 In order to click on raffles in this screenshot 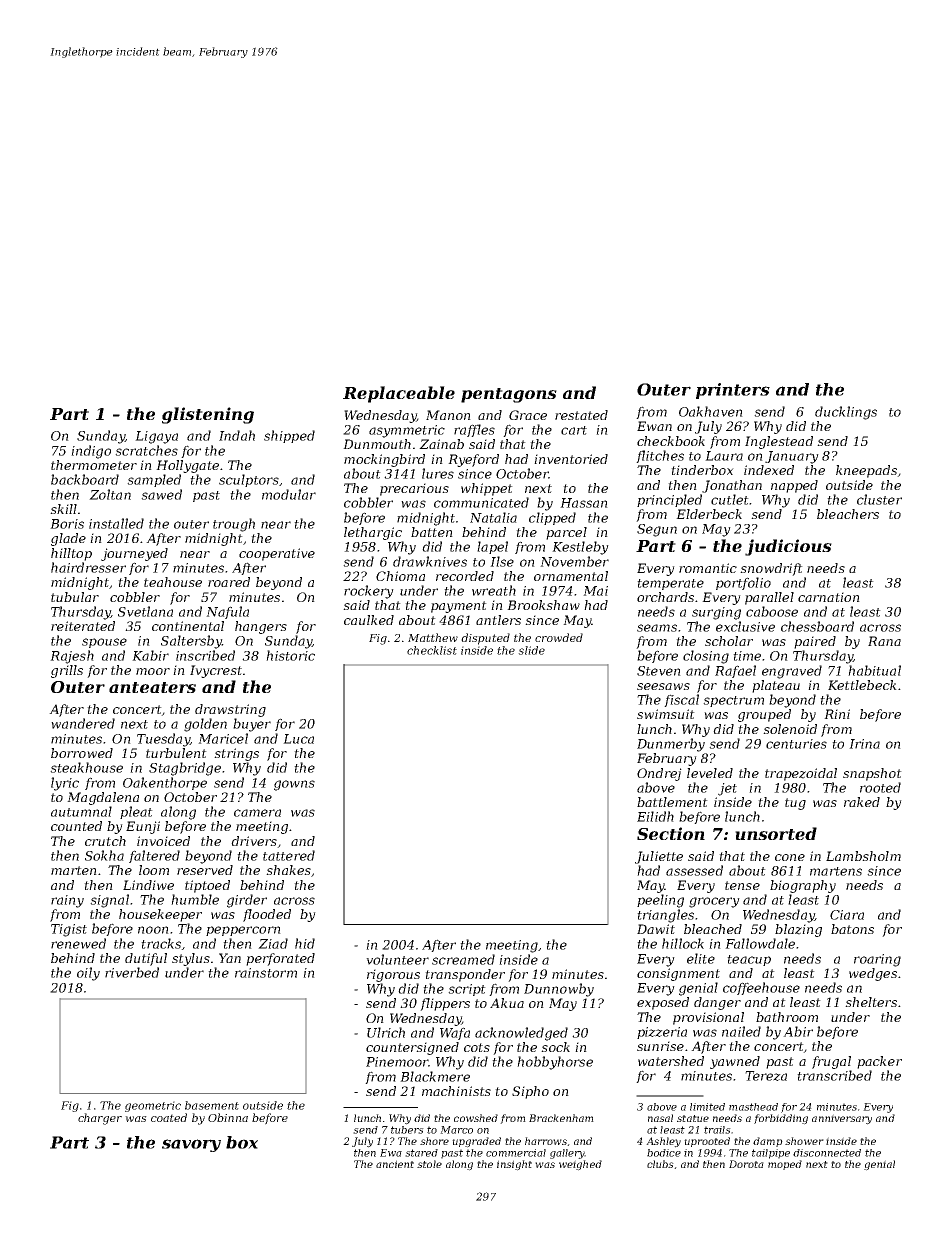, I will do `click(474, 430)`.
